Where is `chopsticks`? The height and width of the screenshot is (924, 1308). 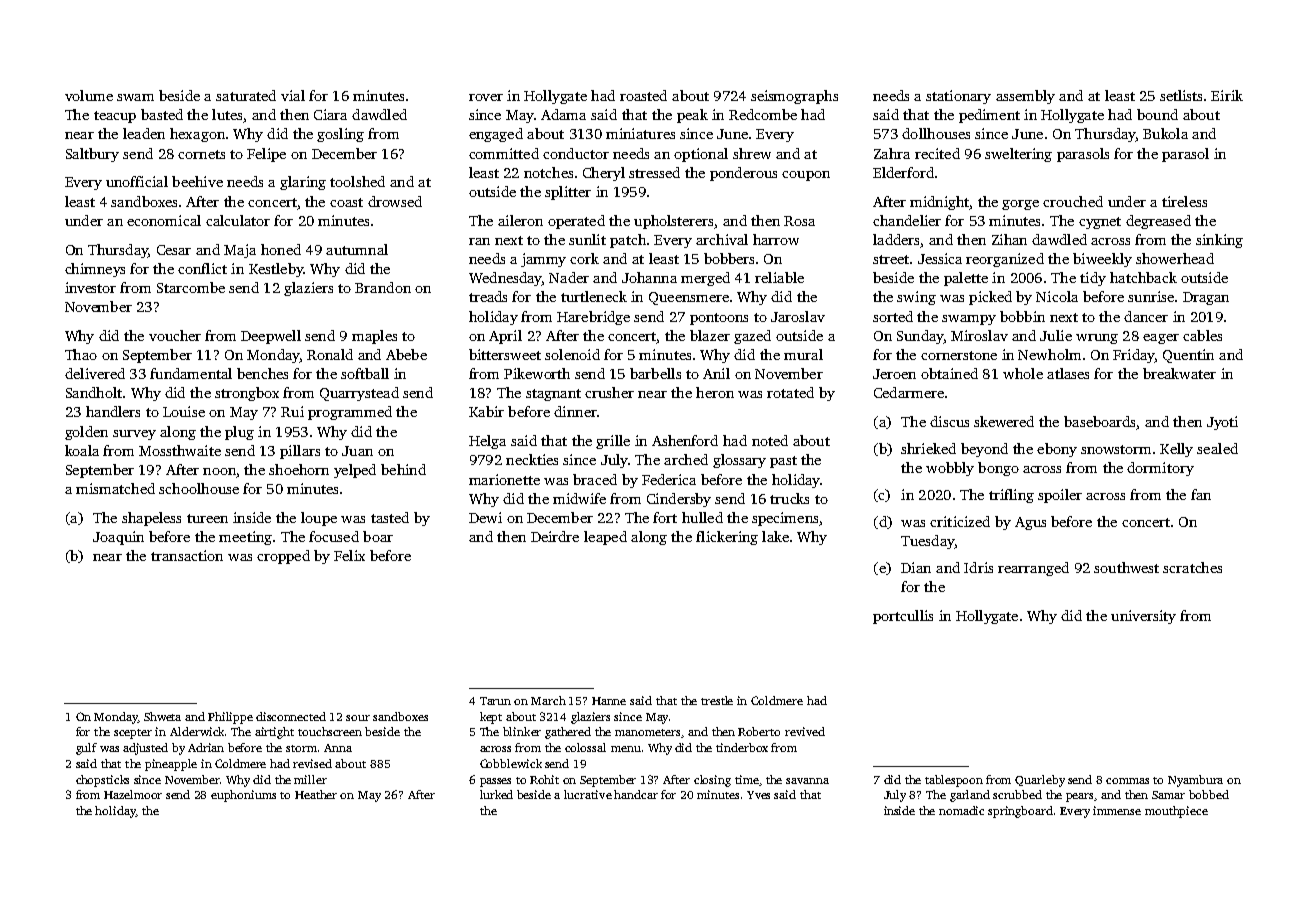
chopsticks is located at coordinates (102, 781).
